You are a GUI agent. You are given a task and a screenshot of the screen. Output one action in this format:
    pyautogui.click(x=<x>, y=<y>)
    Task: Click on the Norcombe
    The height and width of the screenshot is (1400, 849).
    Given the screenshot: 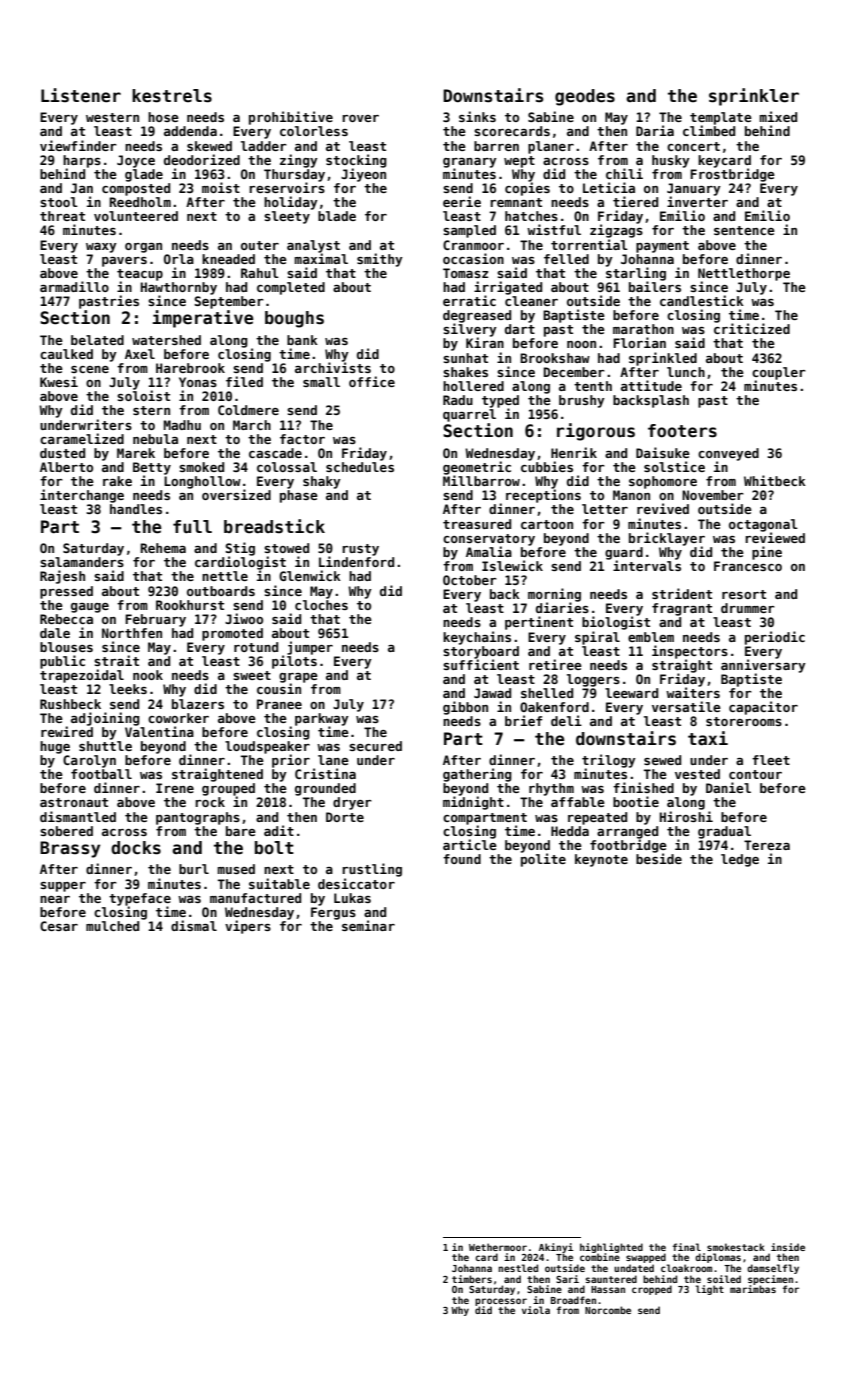 What is the action you would take?
    pyautogui.click(x=608, y=1310)
